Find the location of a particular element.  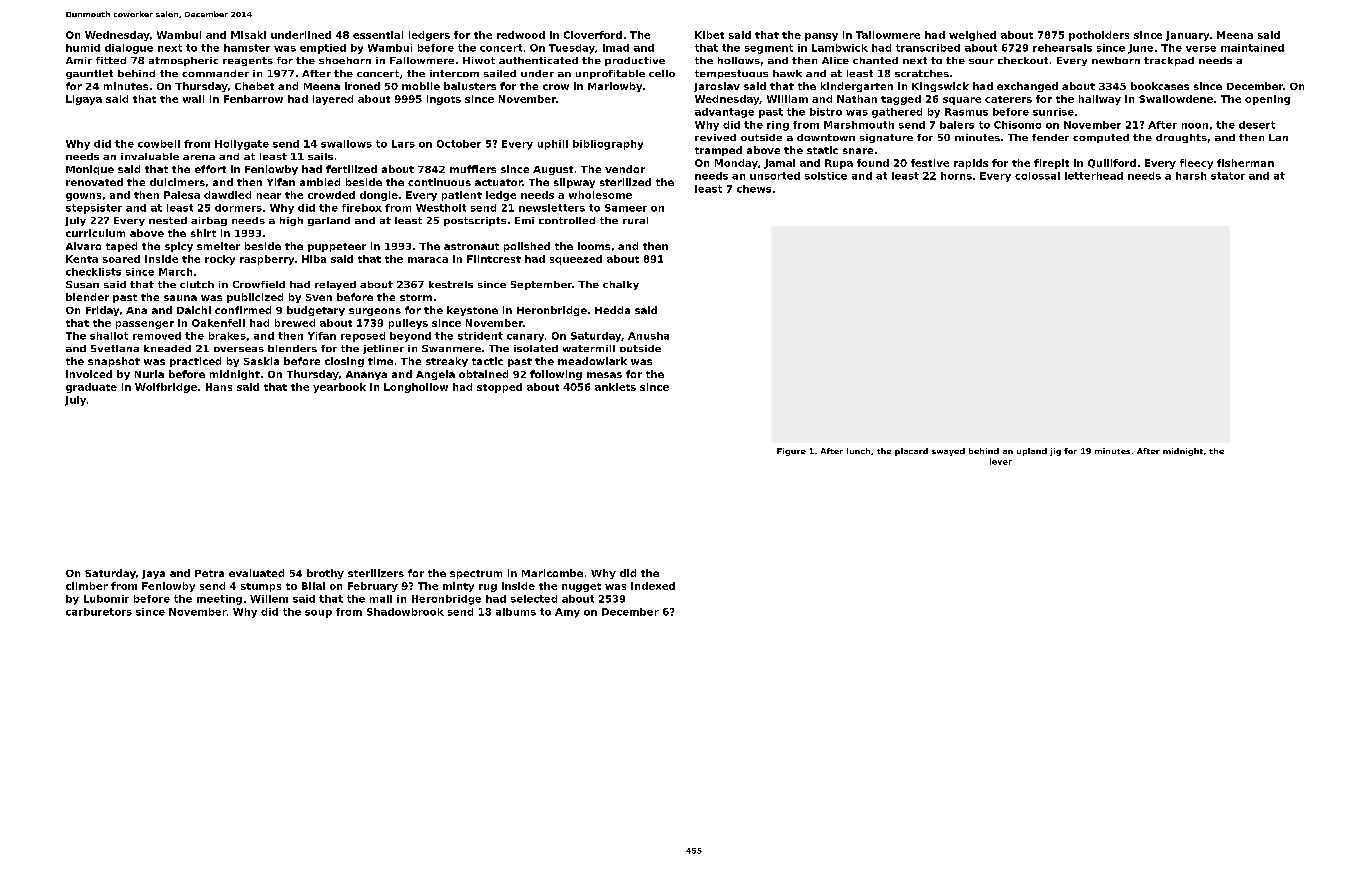

Anusha is located at coordinates (648, 336).
